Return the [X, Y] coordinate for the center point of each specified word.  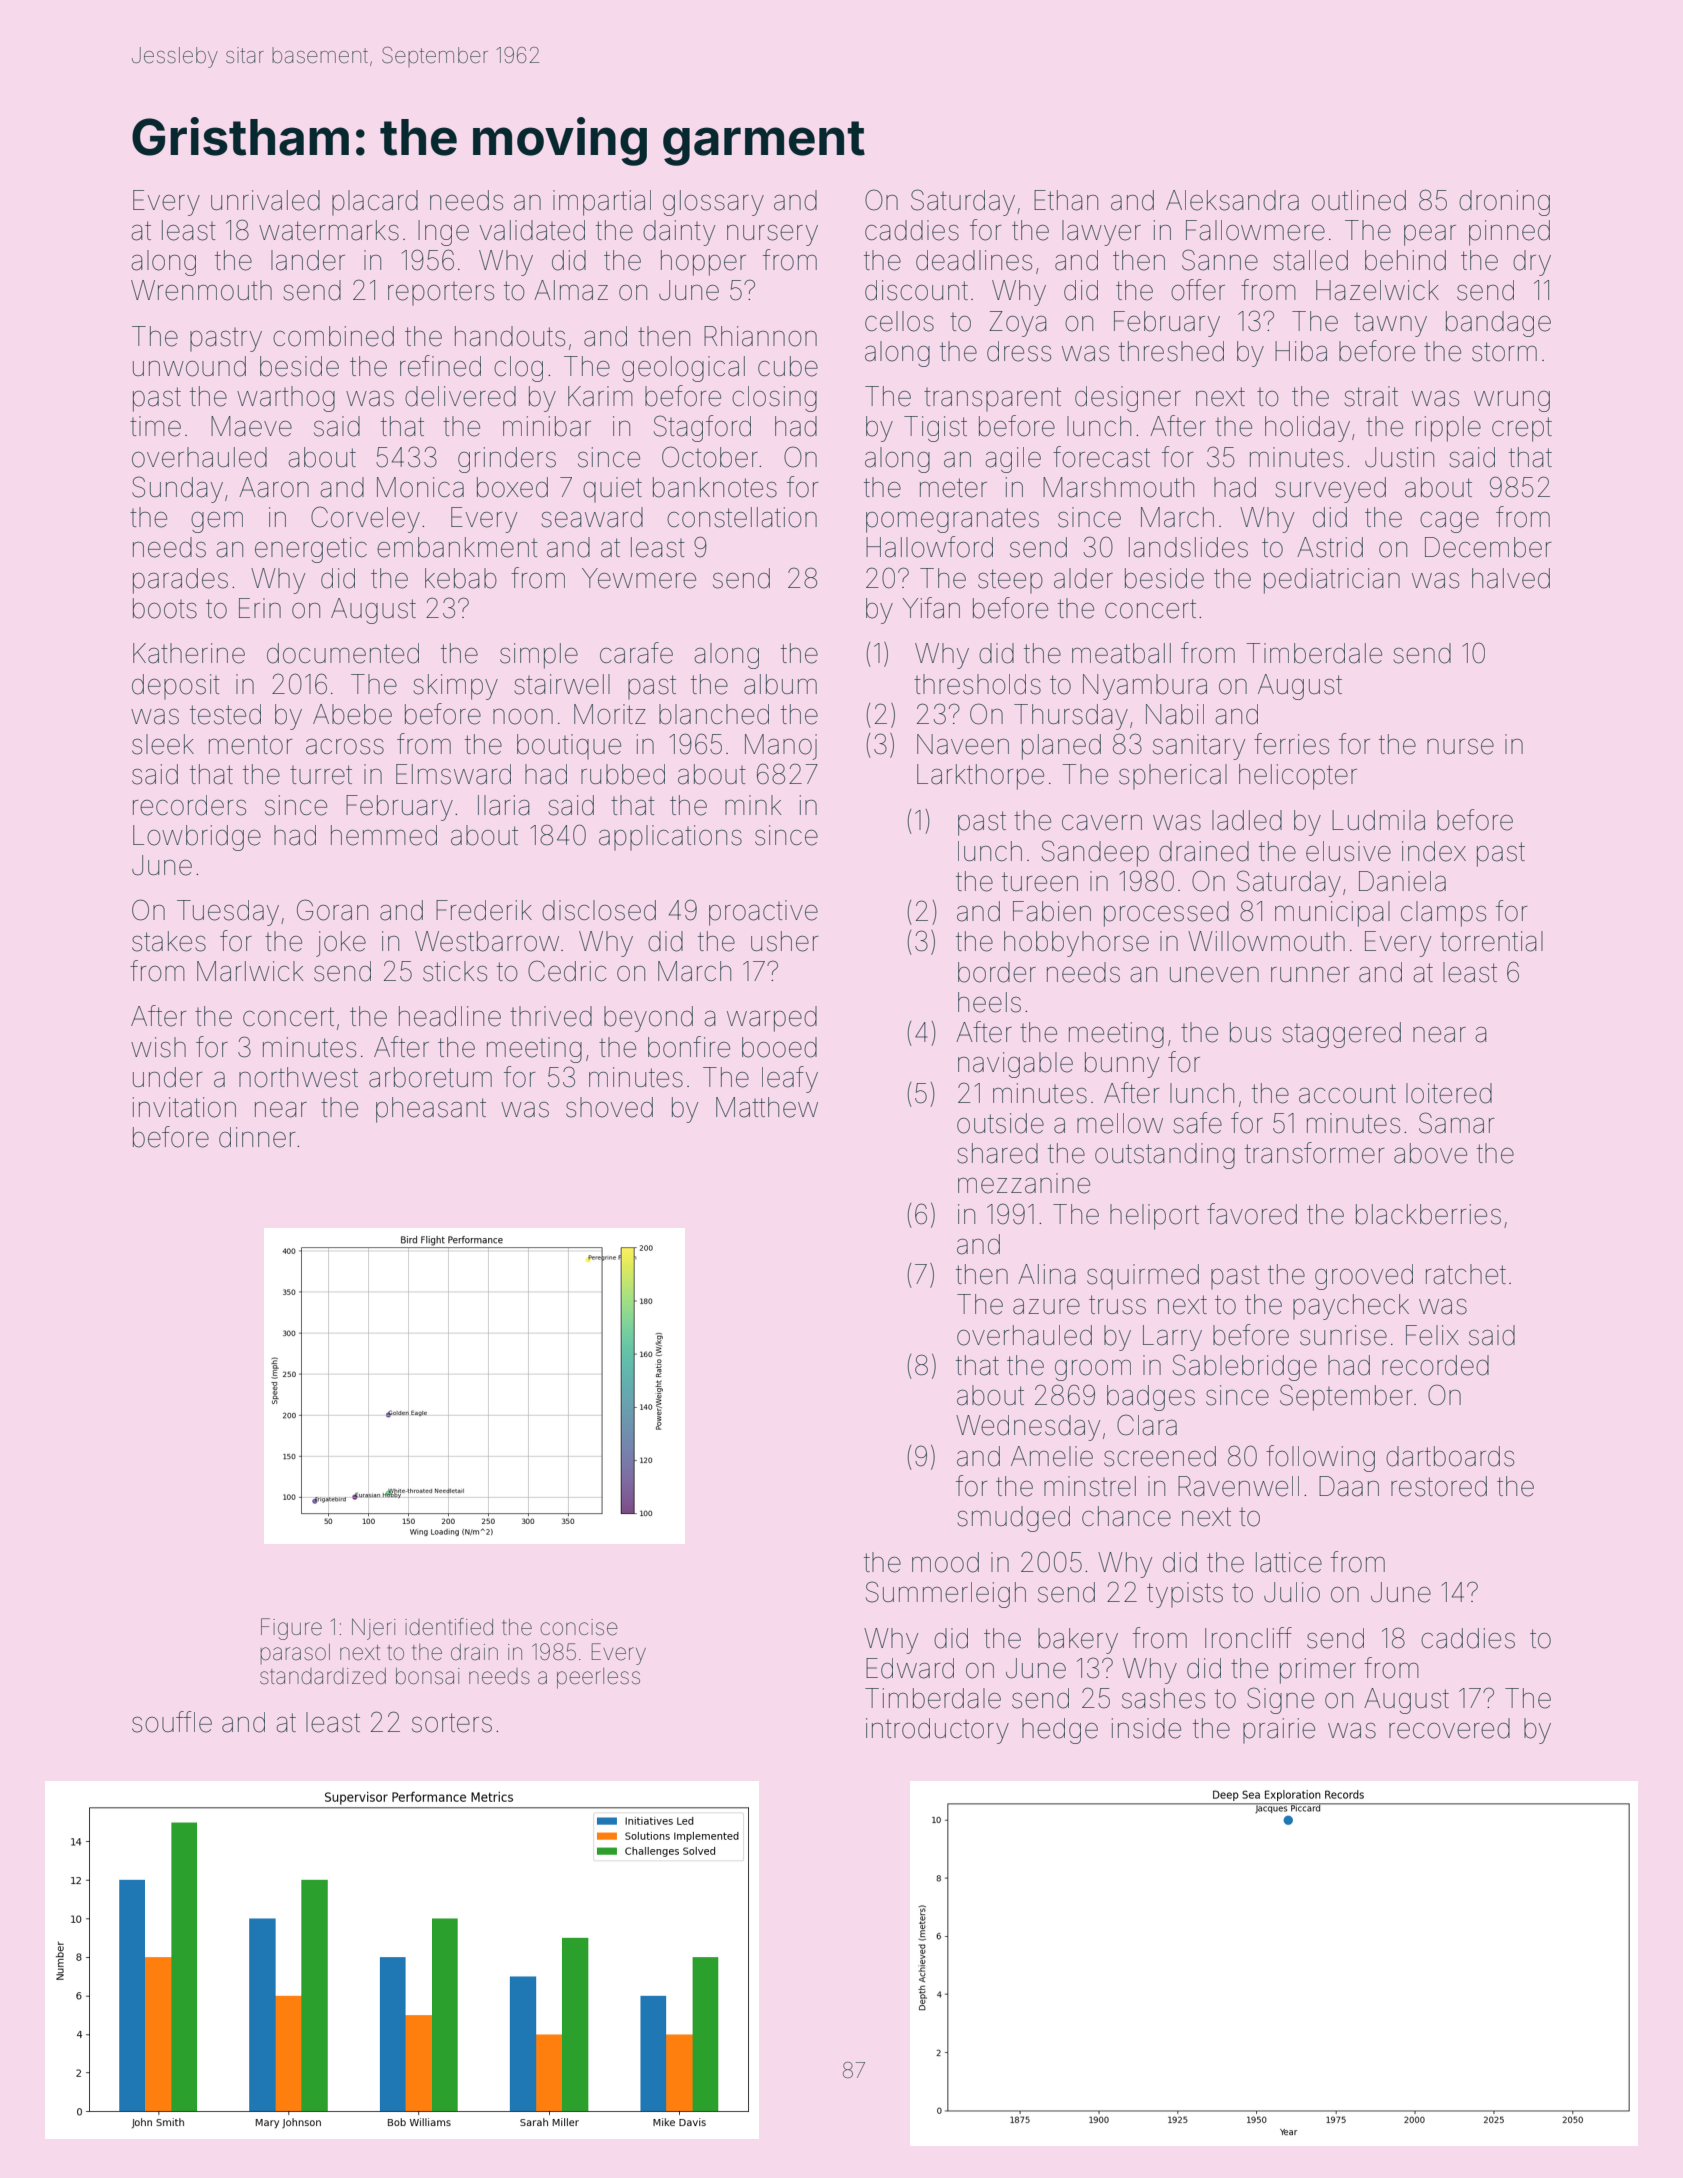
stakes [169, 941]
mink [753, 805]
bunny [1122, 1065]
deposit [176, 686]
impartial [602, 203]
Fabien [1052, 911]
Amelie [1052, 1456]
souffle [172, 1722]
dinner [257, 1137]
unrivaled [265, 200]
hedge [1060, 1731]
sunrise [1343, 1335]
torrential [1491, 941]
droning [1504, 203]
